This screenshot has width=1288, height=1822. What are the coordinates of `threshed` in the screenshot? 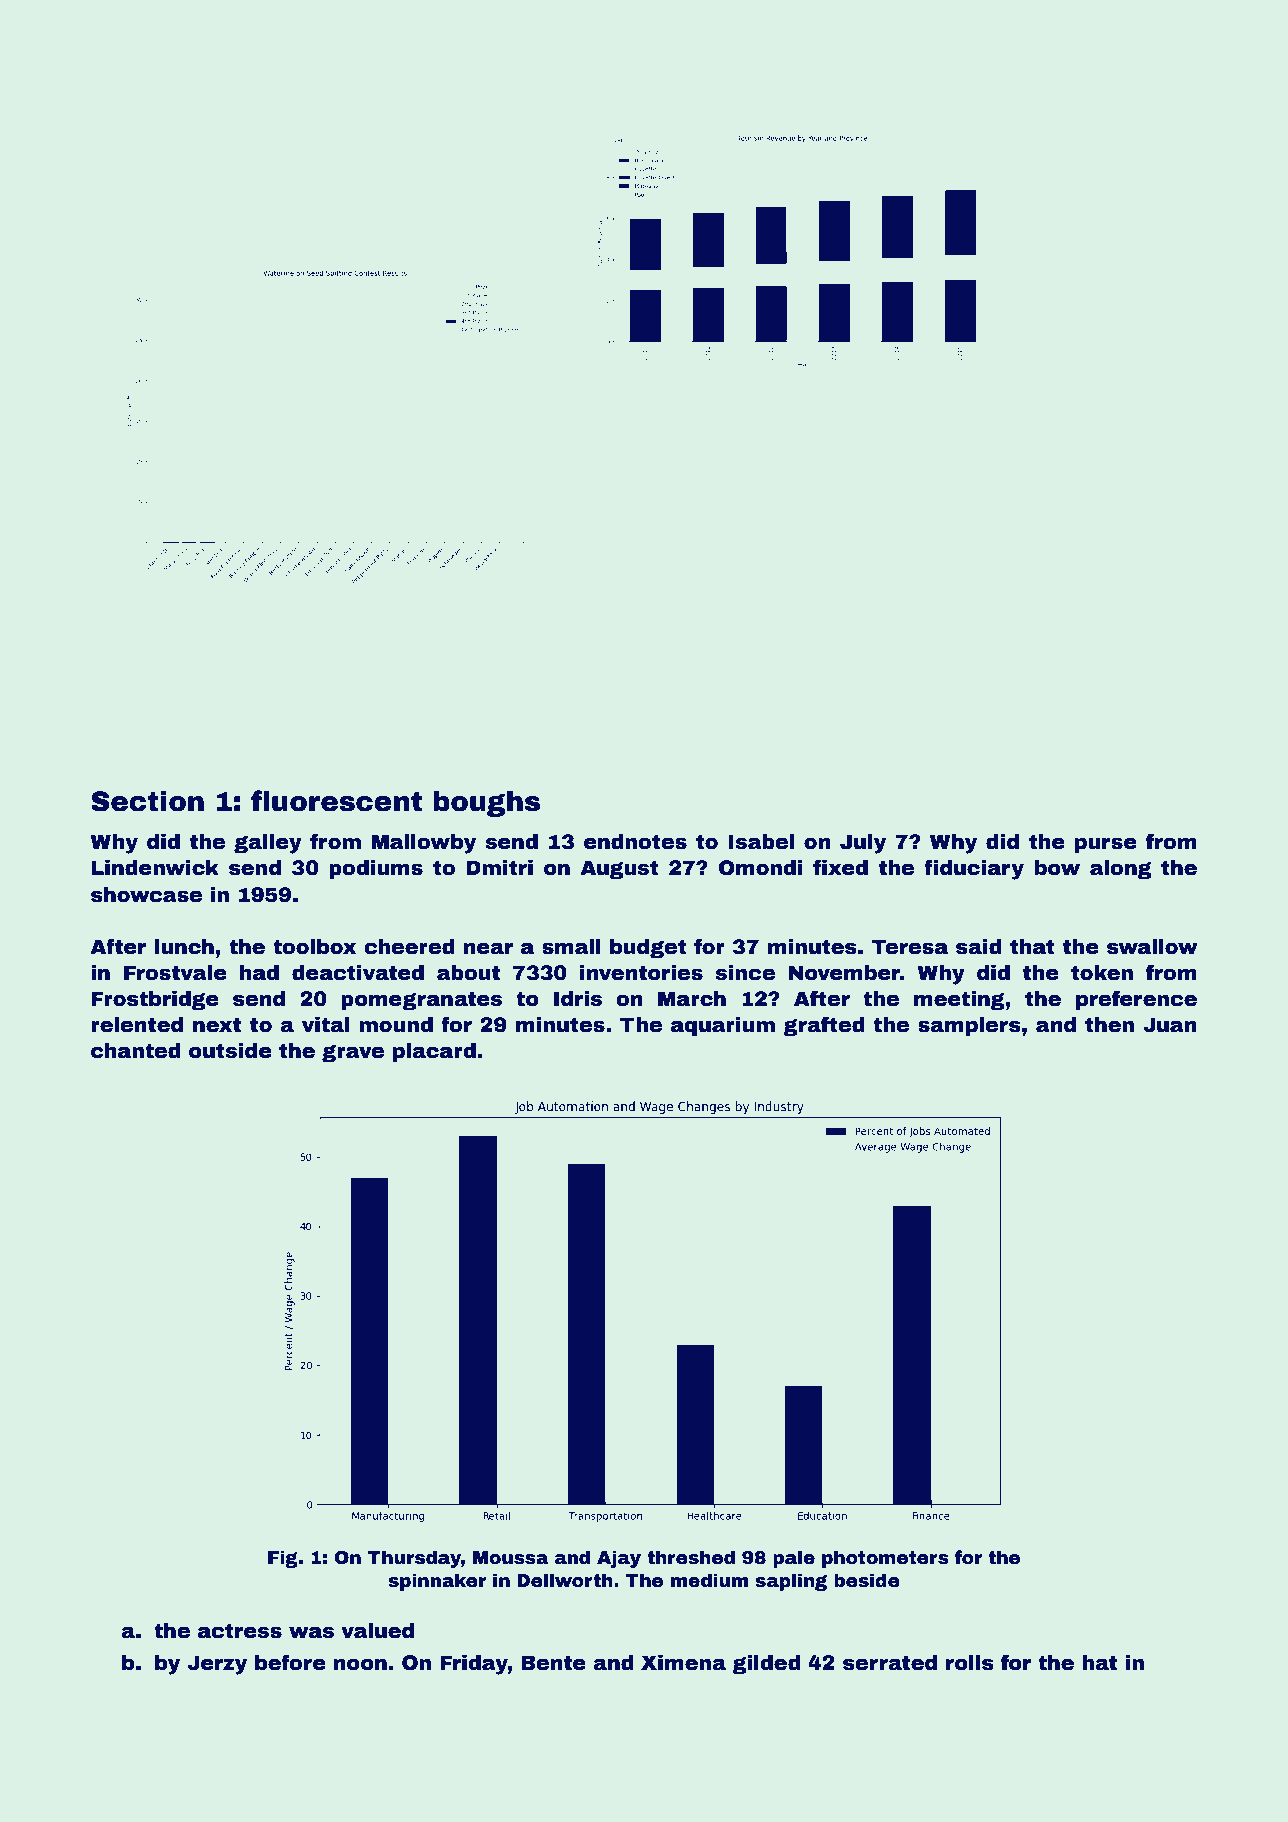 It's located at (691, 1557).
